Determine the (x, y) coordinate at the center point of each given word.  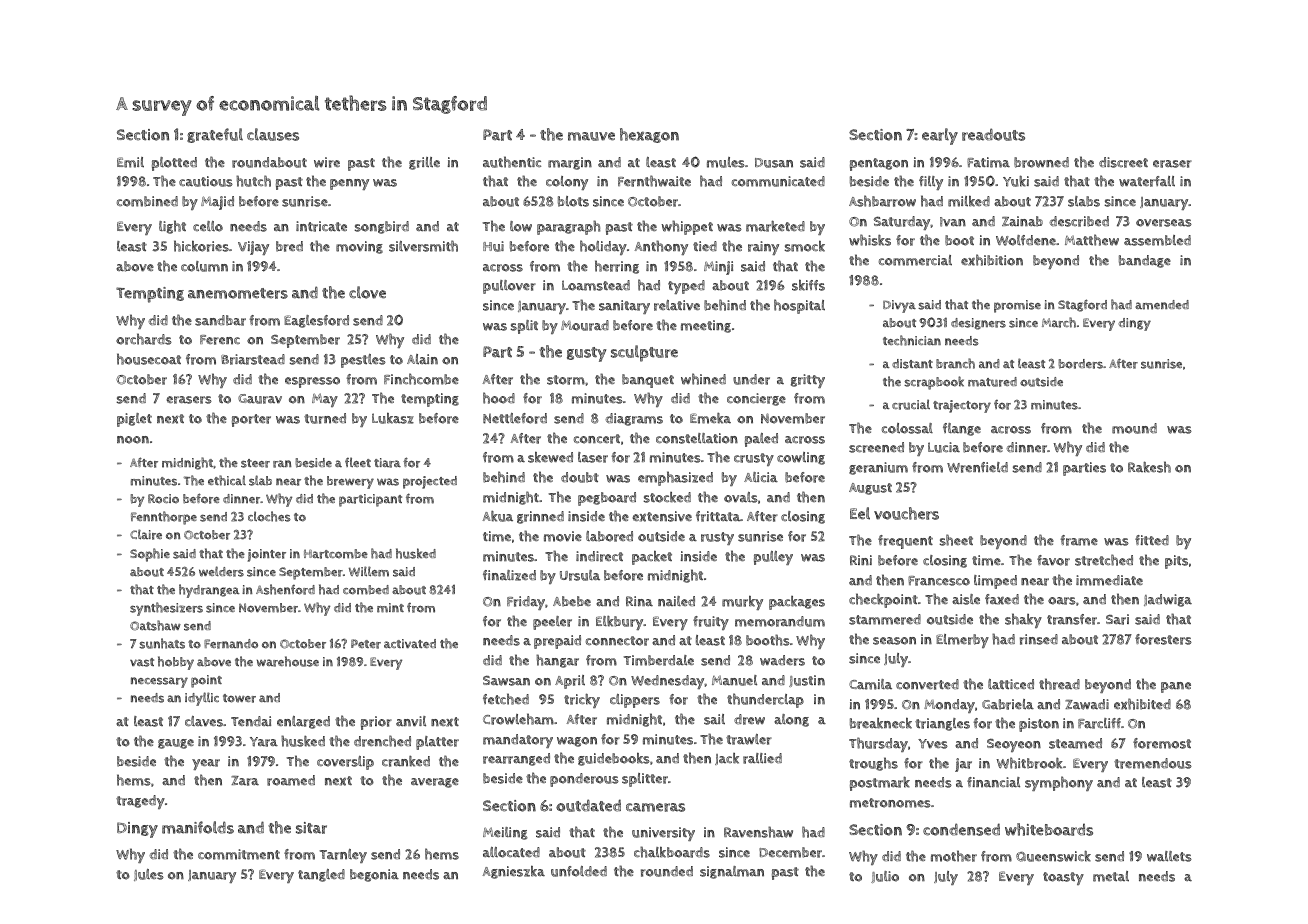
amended (1162, 305)
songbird (382, 227)
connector (617, 641)
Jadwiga (1168, 600)
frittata (718, 516)
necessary (159, 682)
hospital (799, 306)
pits (1176, 562)
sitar (311, 828)
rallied (762, 758)
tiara (387, 463)
